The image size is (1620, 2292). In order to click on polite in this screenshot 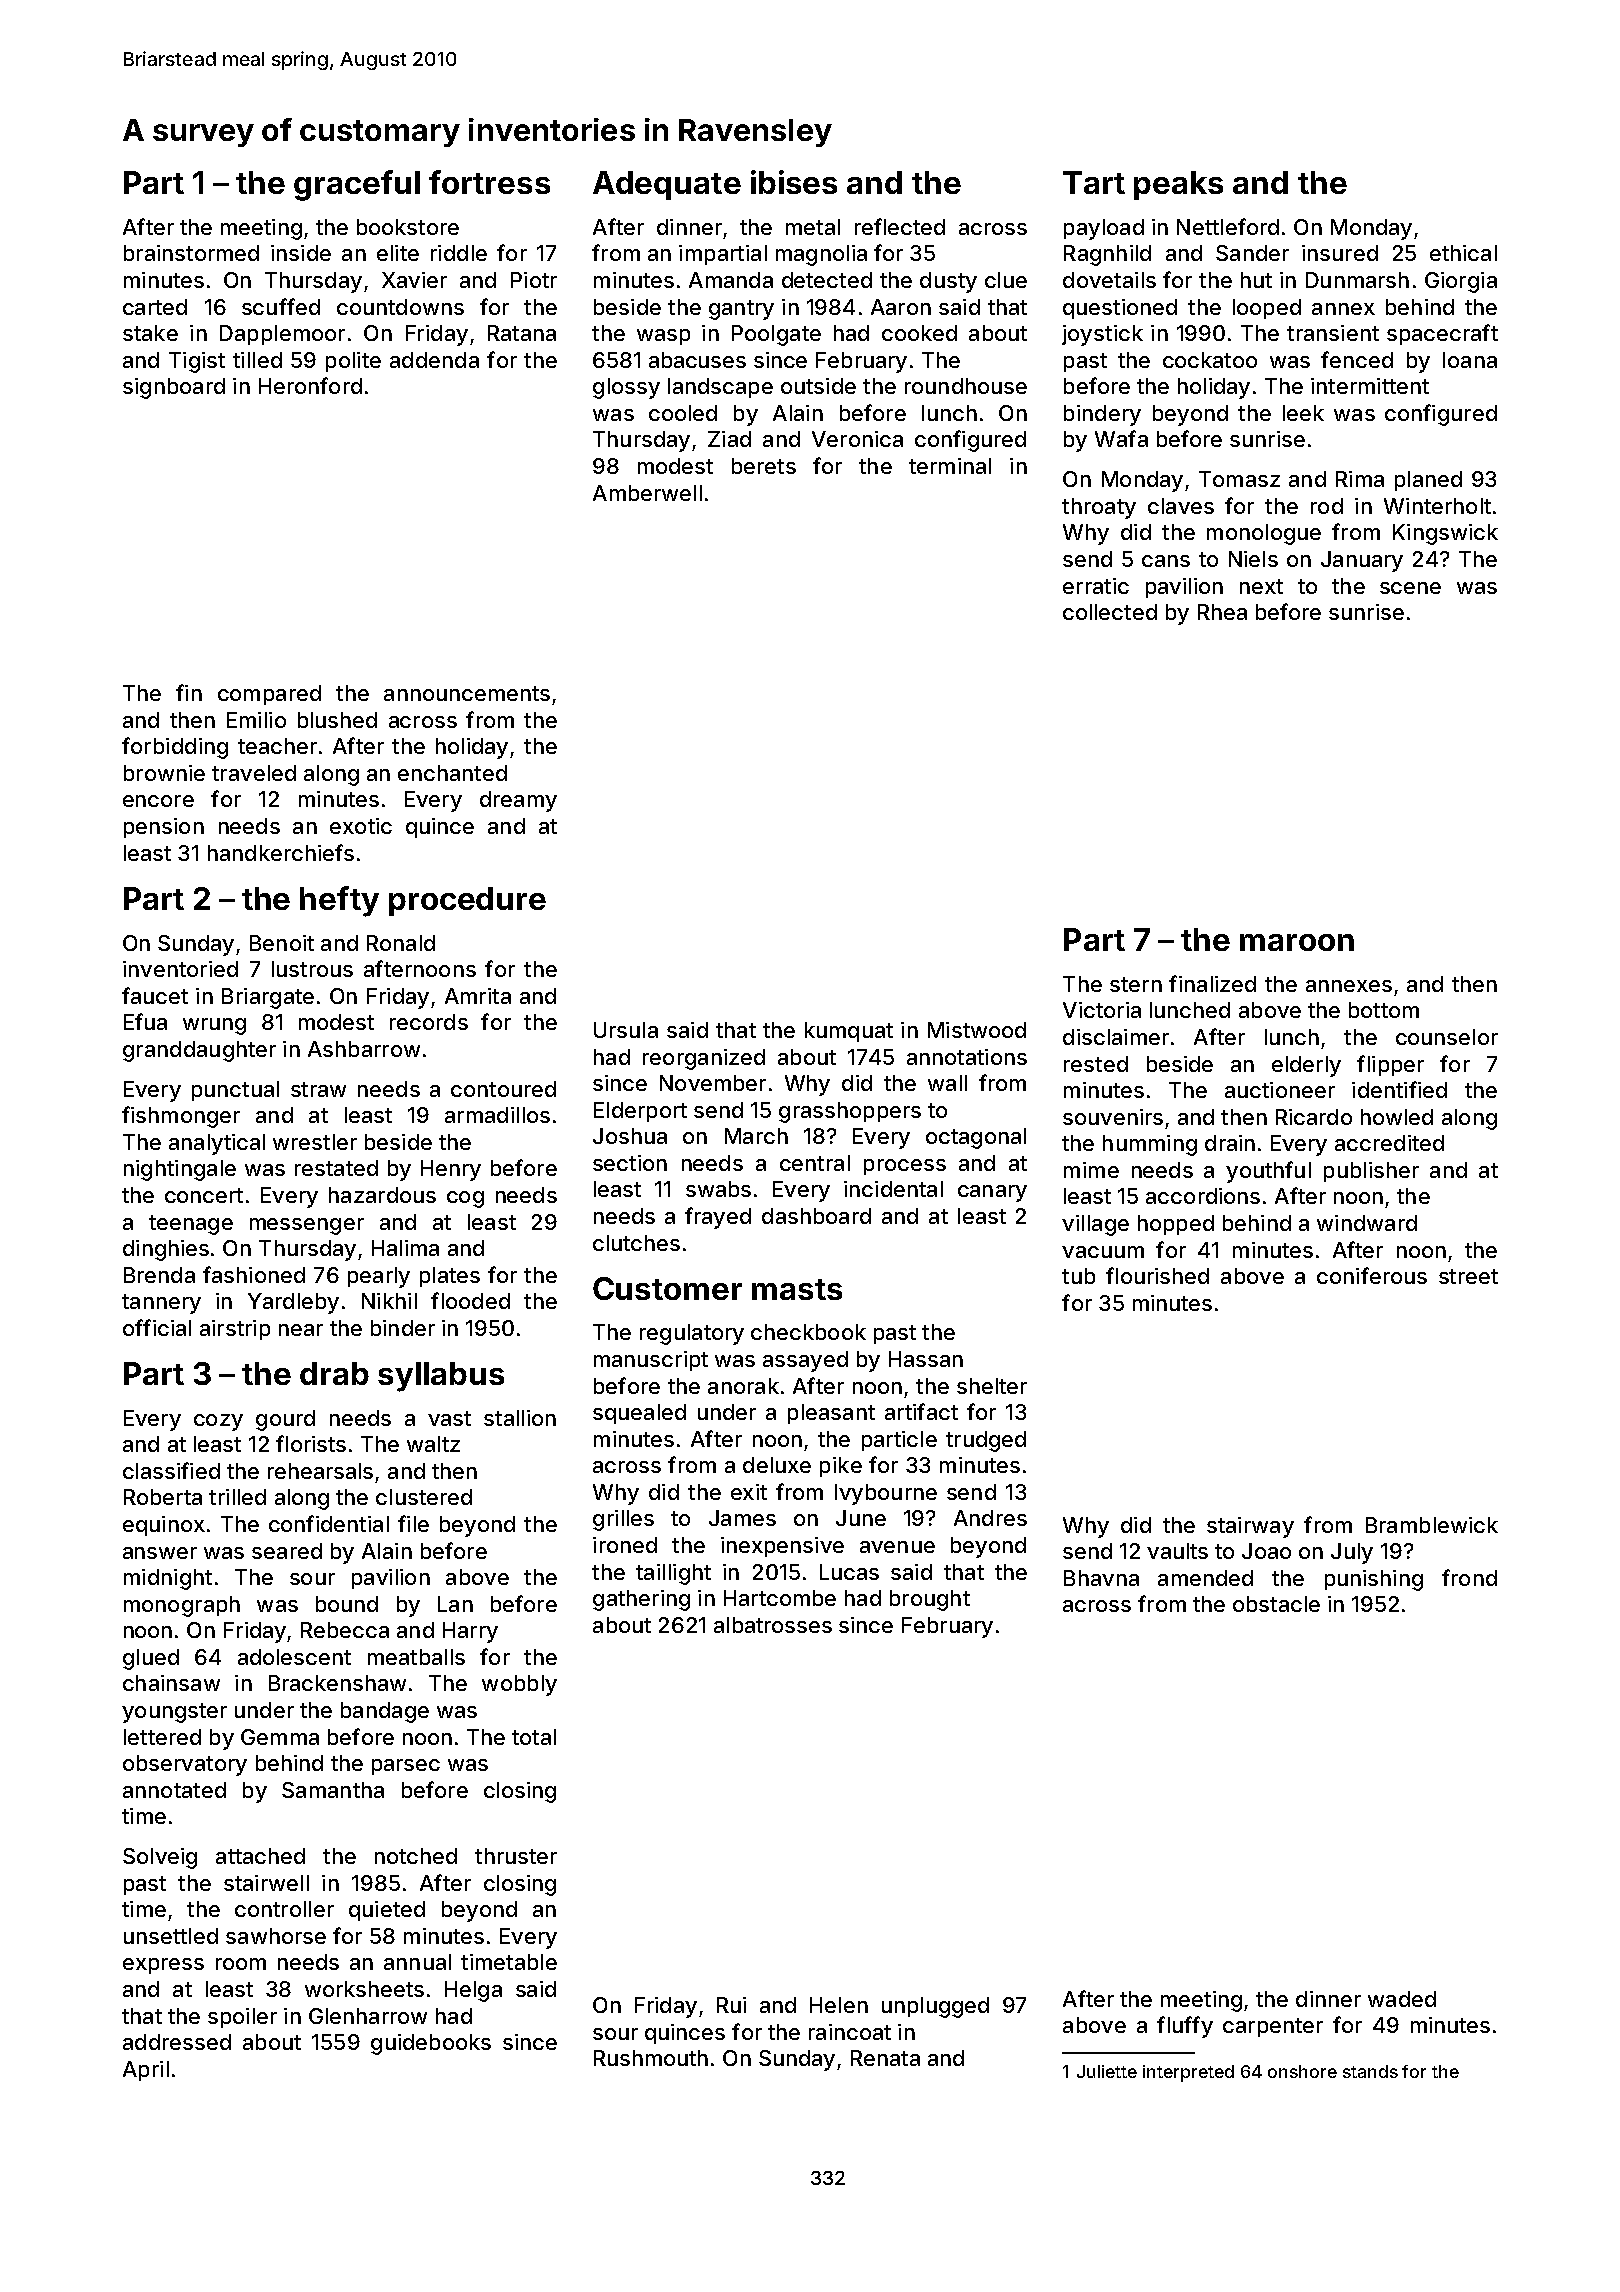, I will do `click(353, 362)`.
